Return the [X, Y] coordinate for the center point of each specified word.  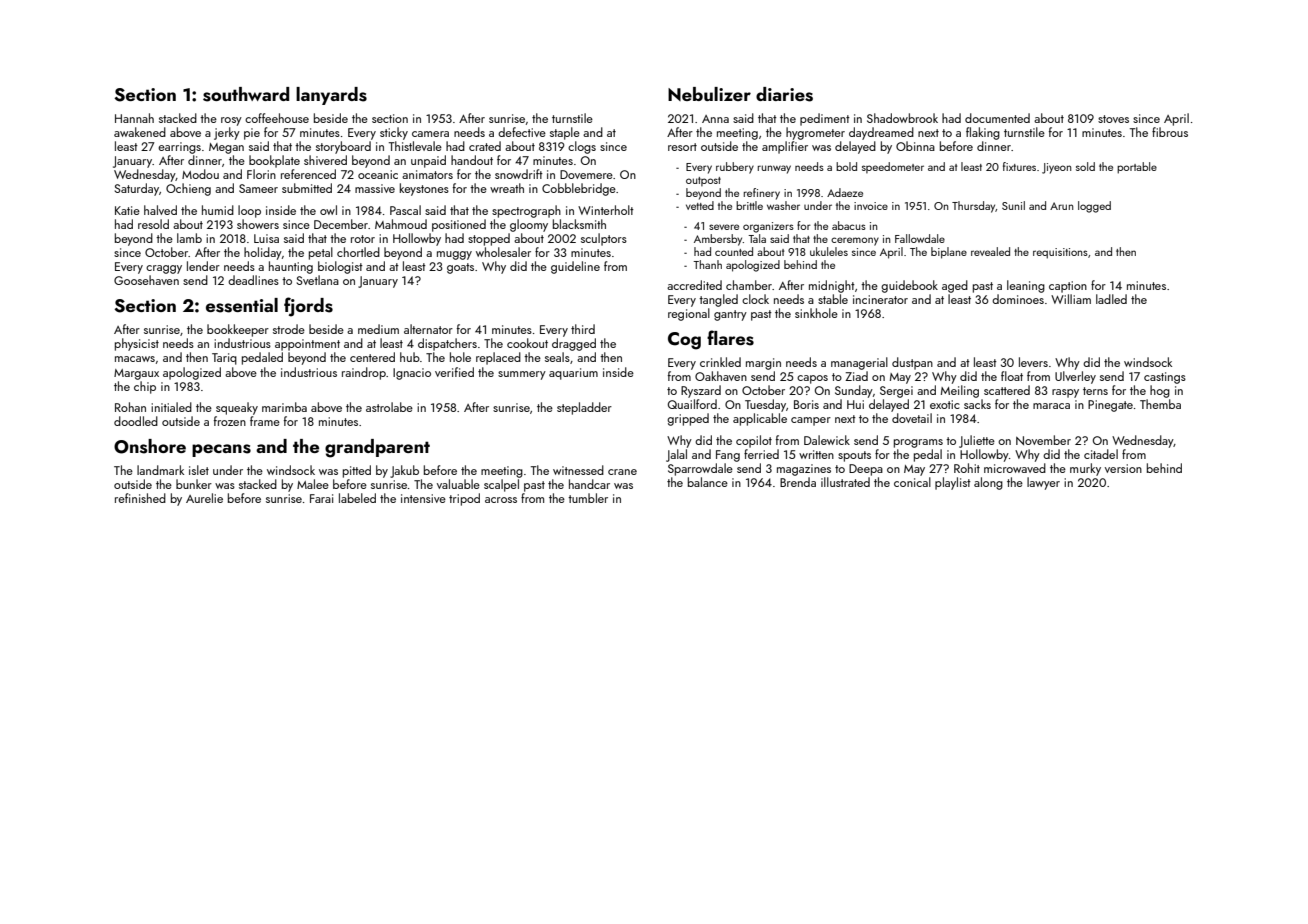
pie [252, 134]
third [583, 329]
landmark [160, 470]
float [1012, 376]
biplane [949, 253]
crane [622, 472]
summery [522, 375]
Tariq [224, 359]
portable [1137, 168]
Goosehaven [146, 280]
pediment [825, 119]
